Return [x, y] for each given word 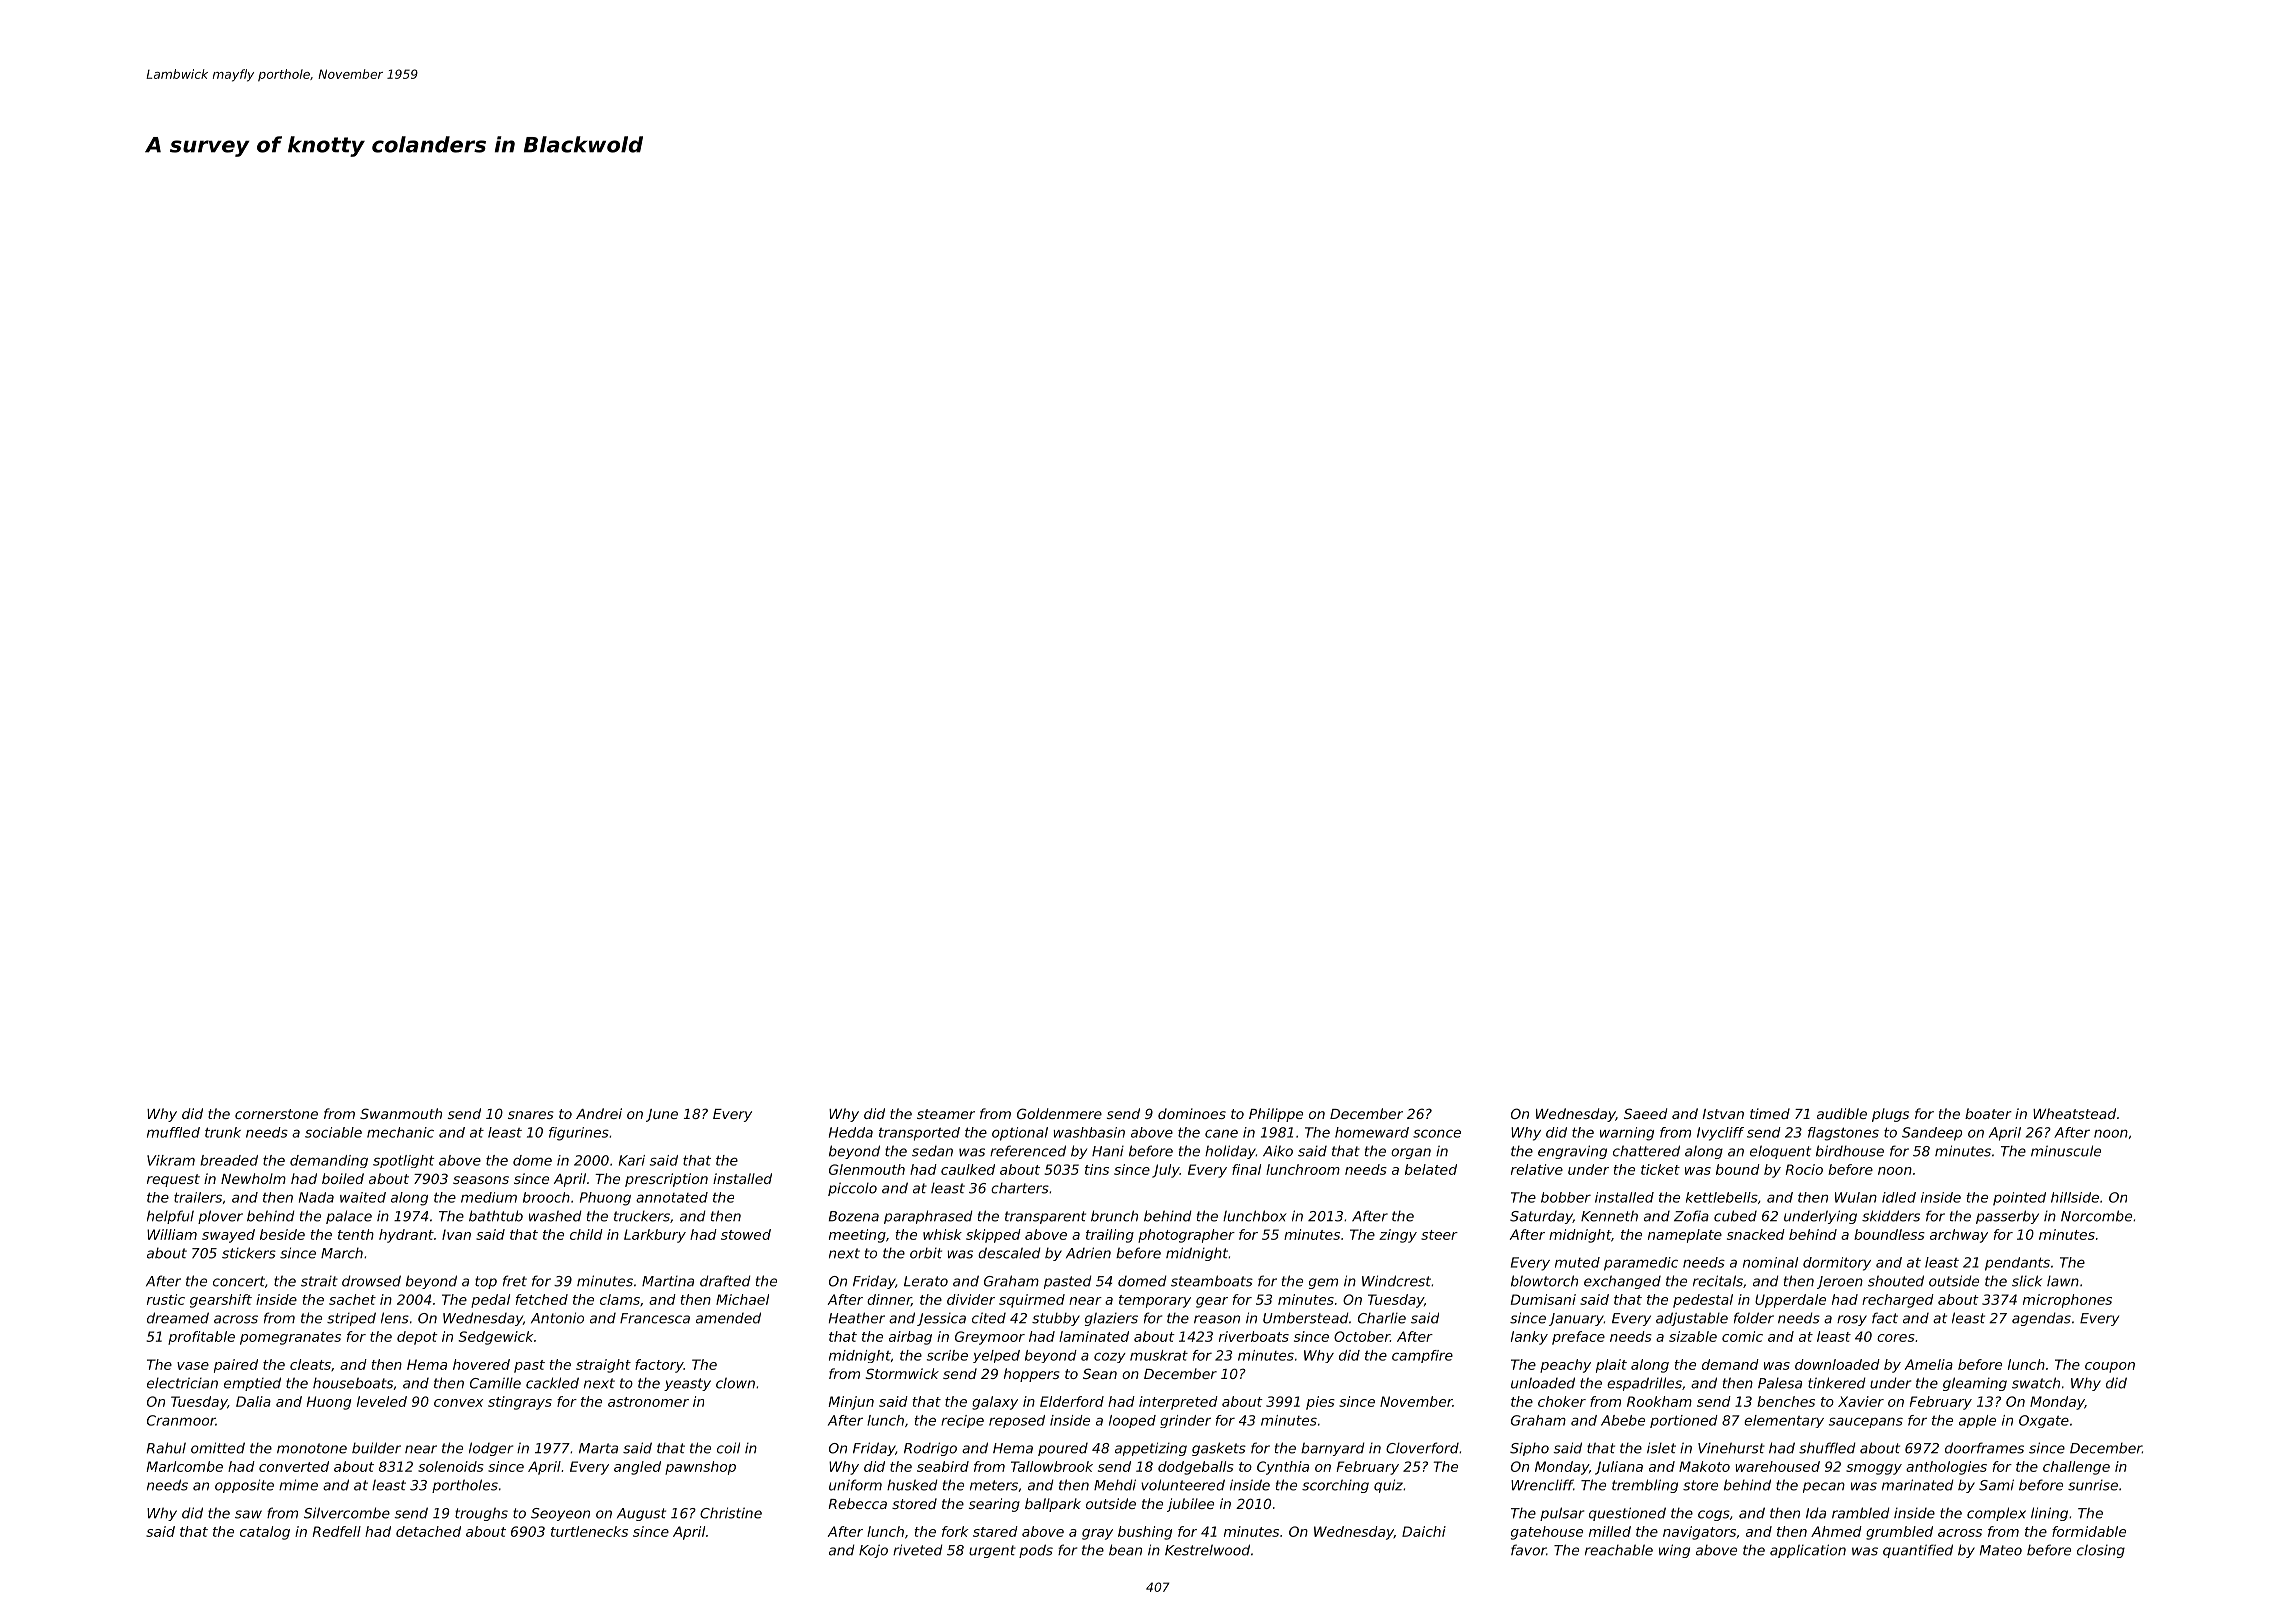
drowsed [371, 1281]
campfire [1422, 1356]
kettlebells [1722, 1197]
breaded [229, 1160]
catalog [265, 1533]
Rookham [1659, 1401]
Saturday [1541, 1217]
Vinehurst [1731, 1448]
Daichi [1424, 1531]
